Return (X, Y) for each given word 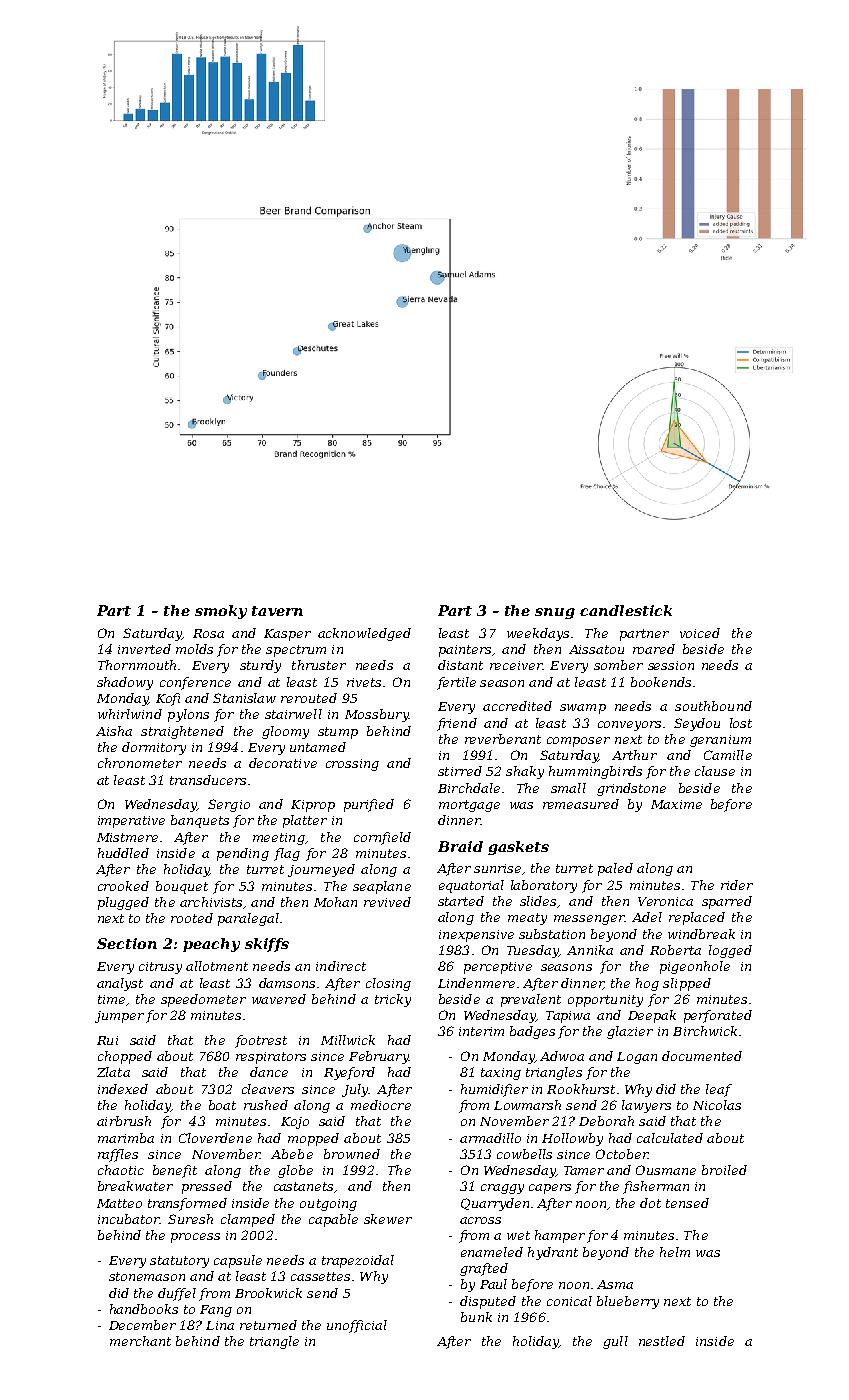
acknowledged (364, 634)
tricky (393, 1000)
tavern (277, 611)
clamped (248, 1220)
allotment (217, 966)
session (671, 665)
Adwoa (562, 1056)
